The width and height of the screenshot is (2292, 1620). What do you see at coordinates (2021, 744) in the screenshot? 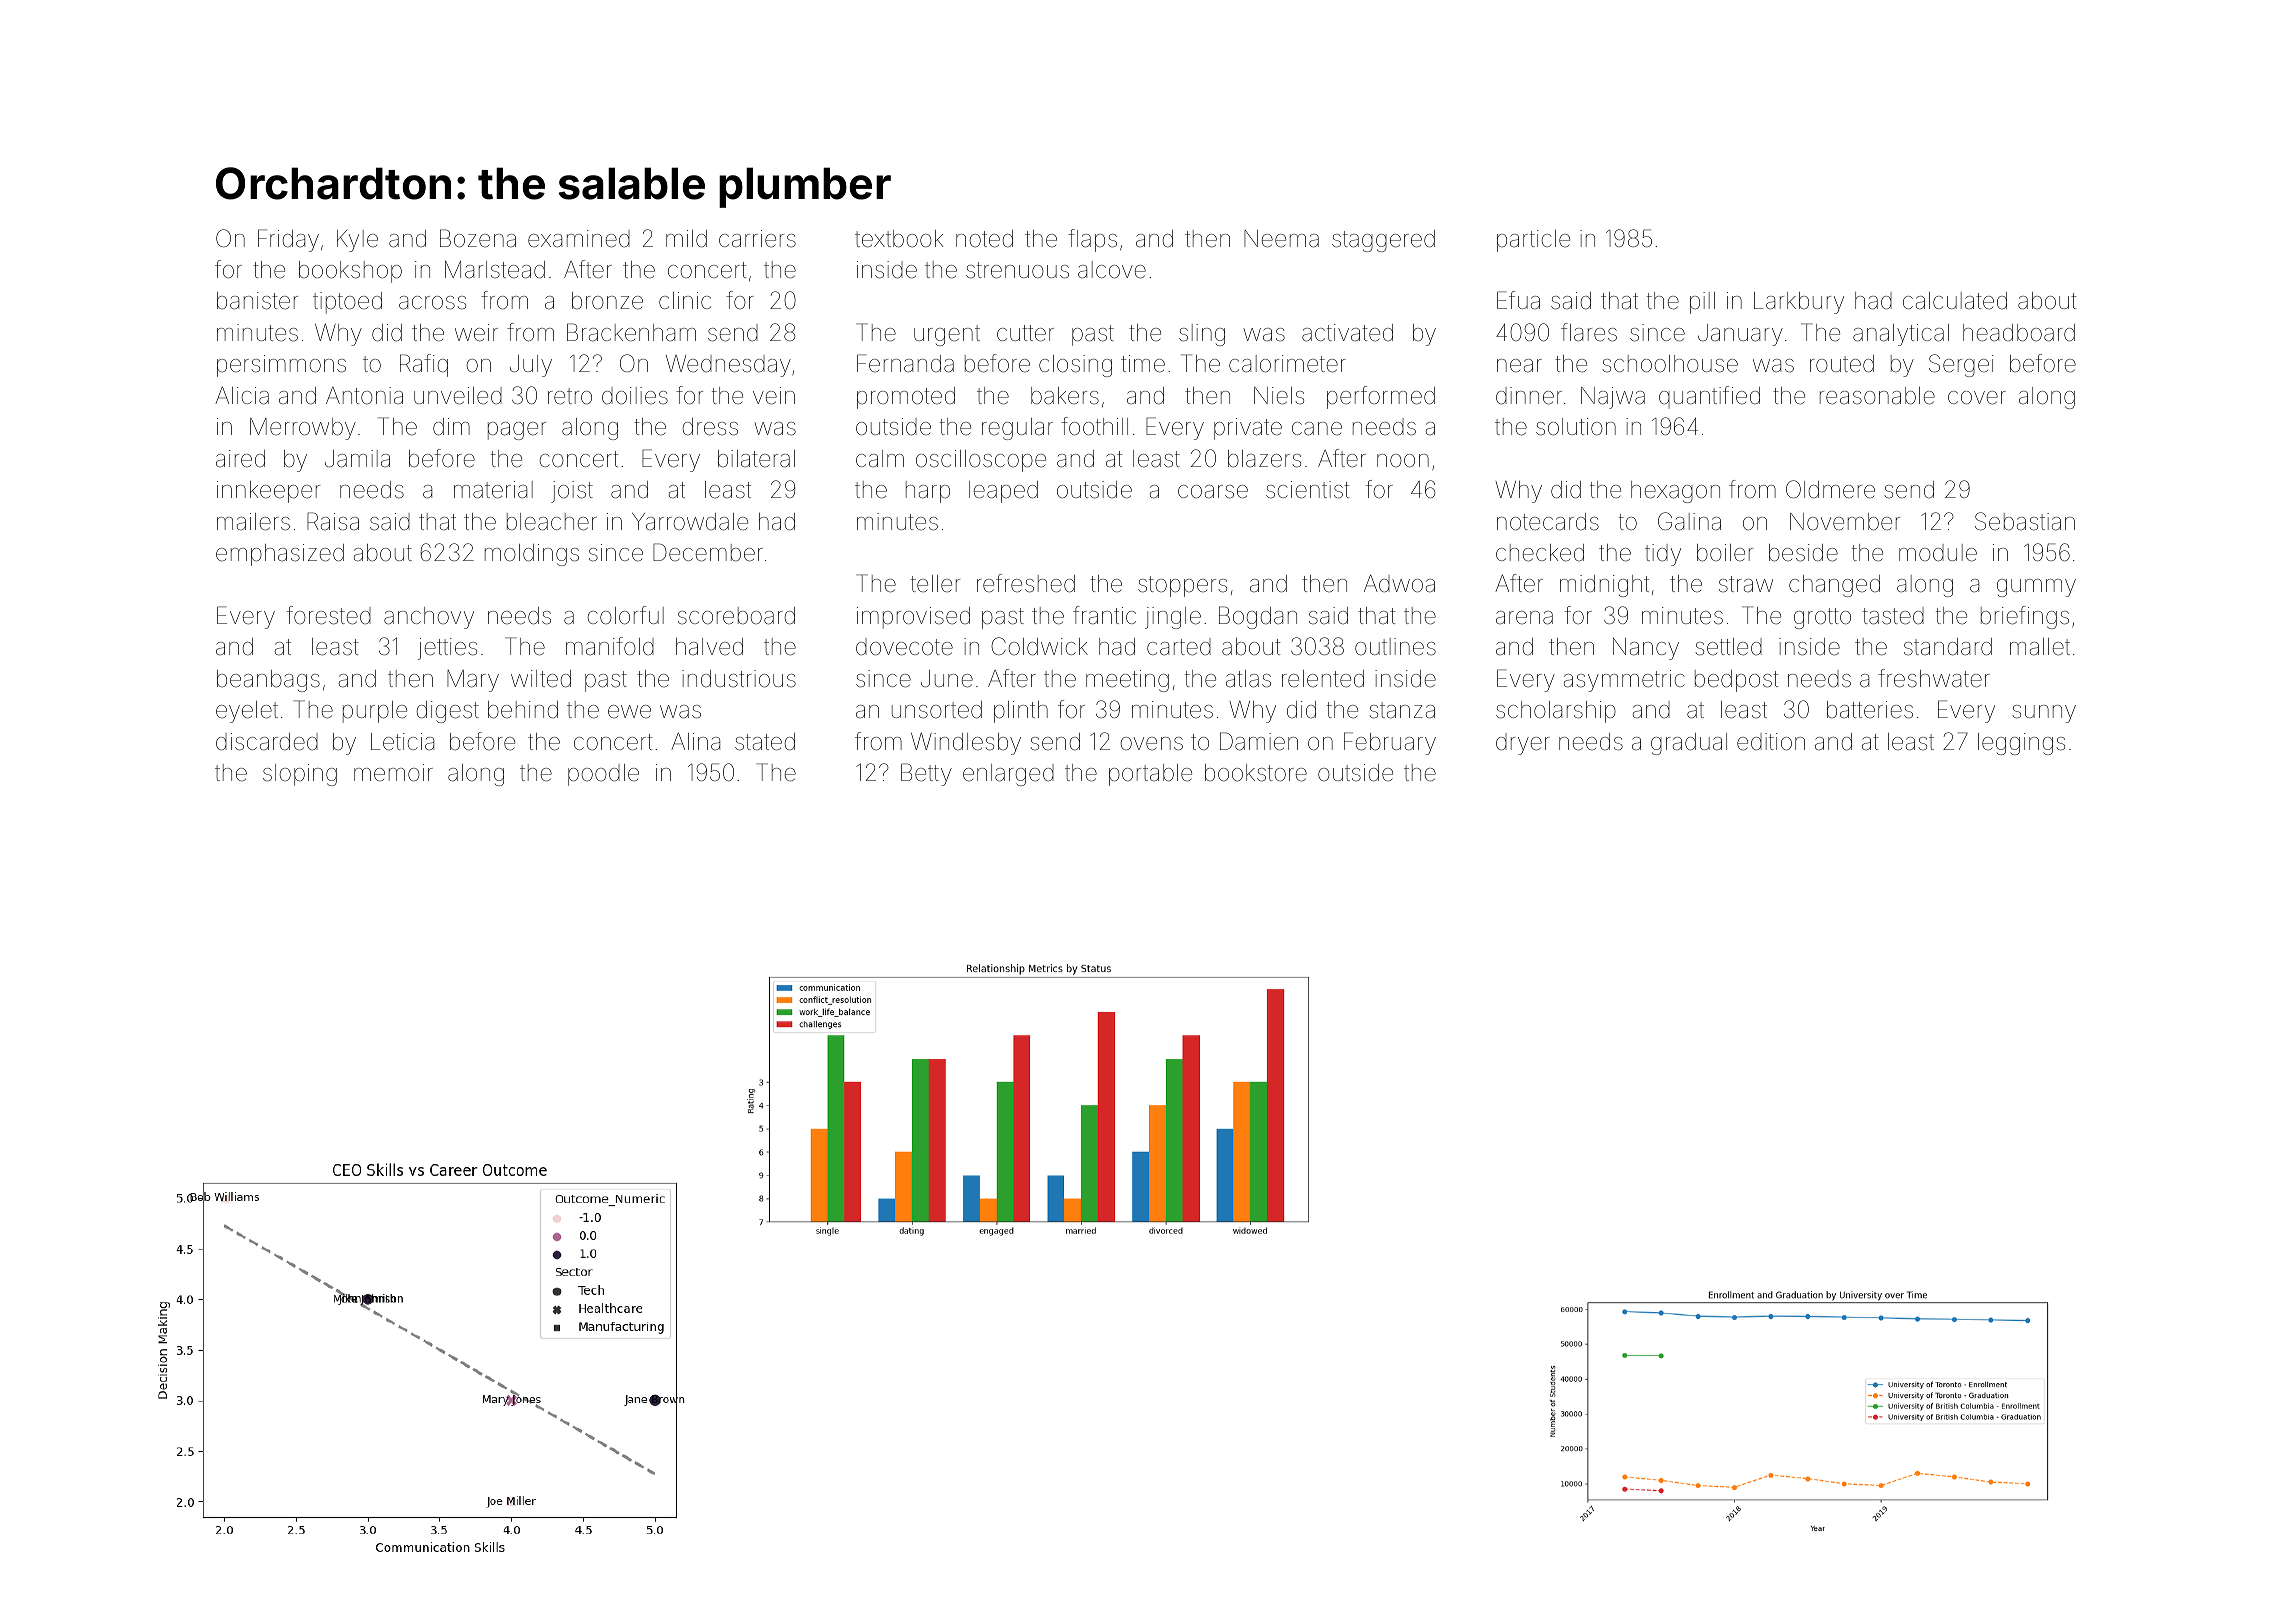
I see `leggings` at bounding box center [2021, 744].
